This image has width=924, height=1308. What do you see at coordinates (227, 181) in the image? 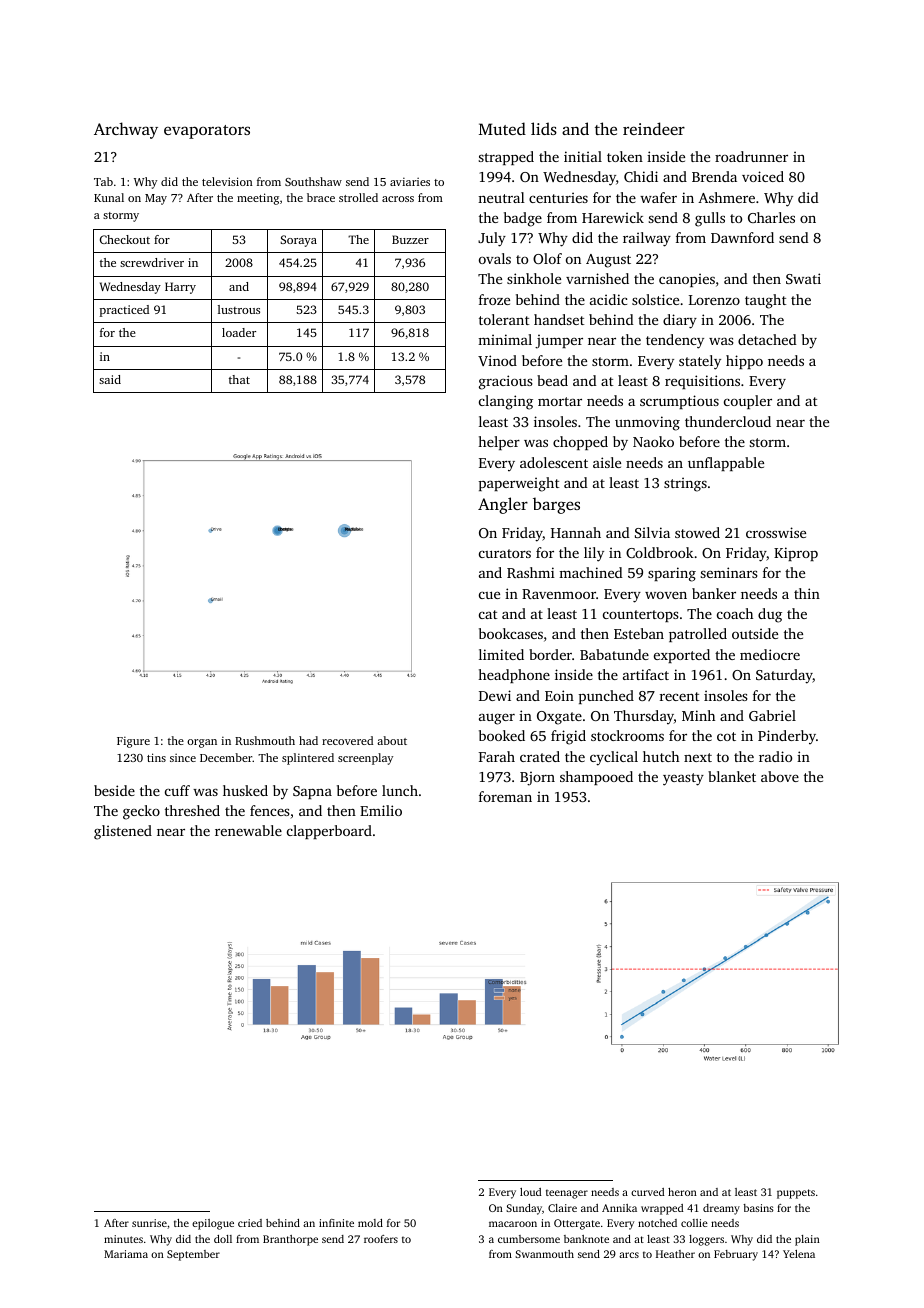
I see `television` at bounding box center [227, 181].
